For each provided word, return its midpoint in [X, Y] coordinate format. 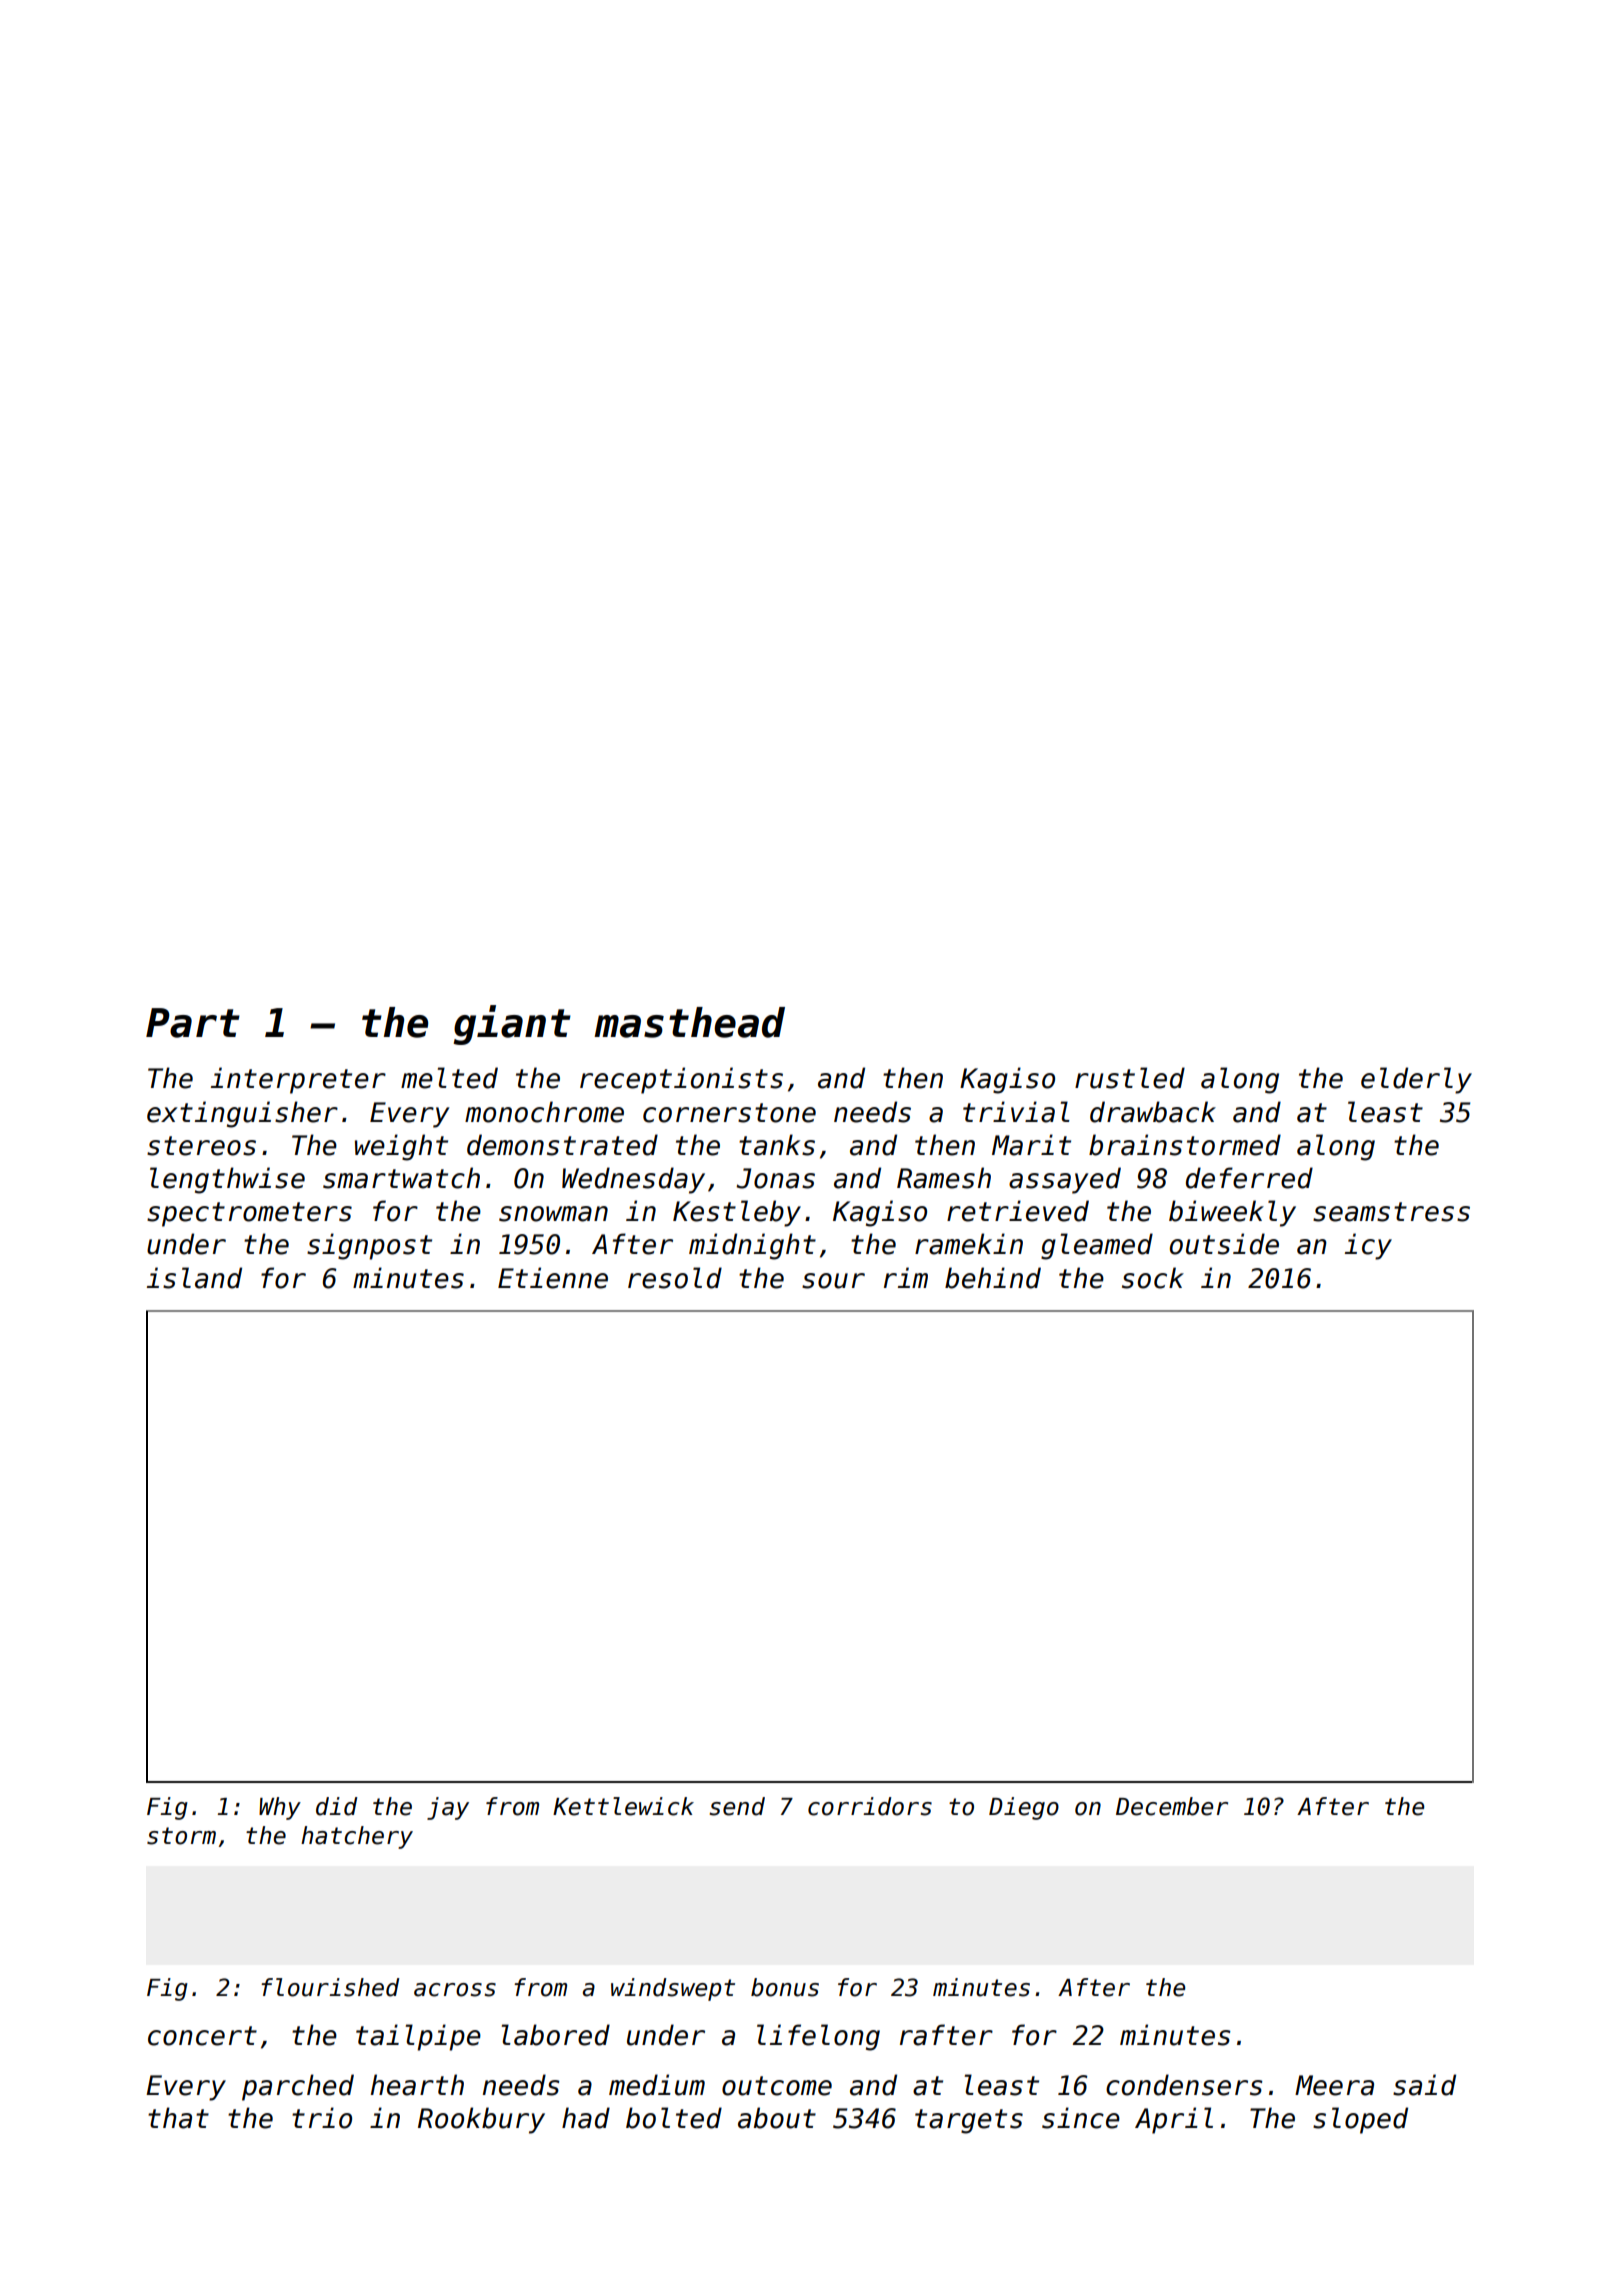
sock [1153, 1278]
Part [193, 1023]
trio [322, 2118]
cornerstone [729, 1113]
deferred [1249, 1178]
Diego [1024, 1808]
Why [280, 1808]
